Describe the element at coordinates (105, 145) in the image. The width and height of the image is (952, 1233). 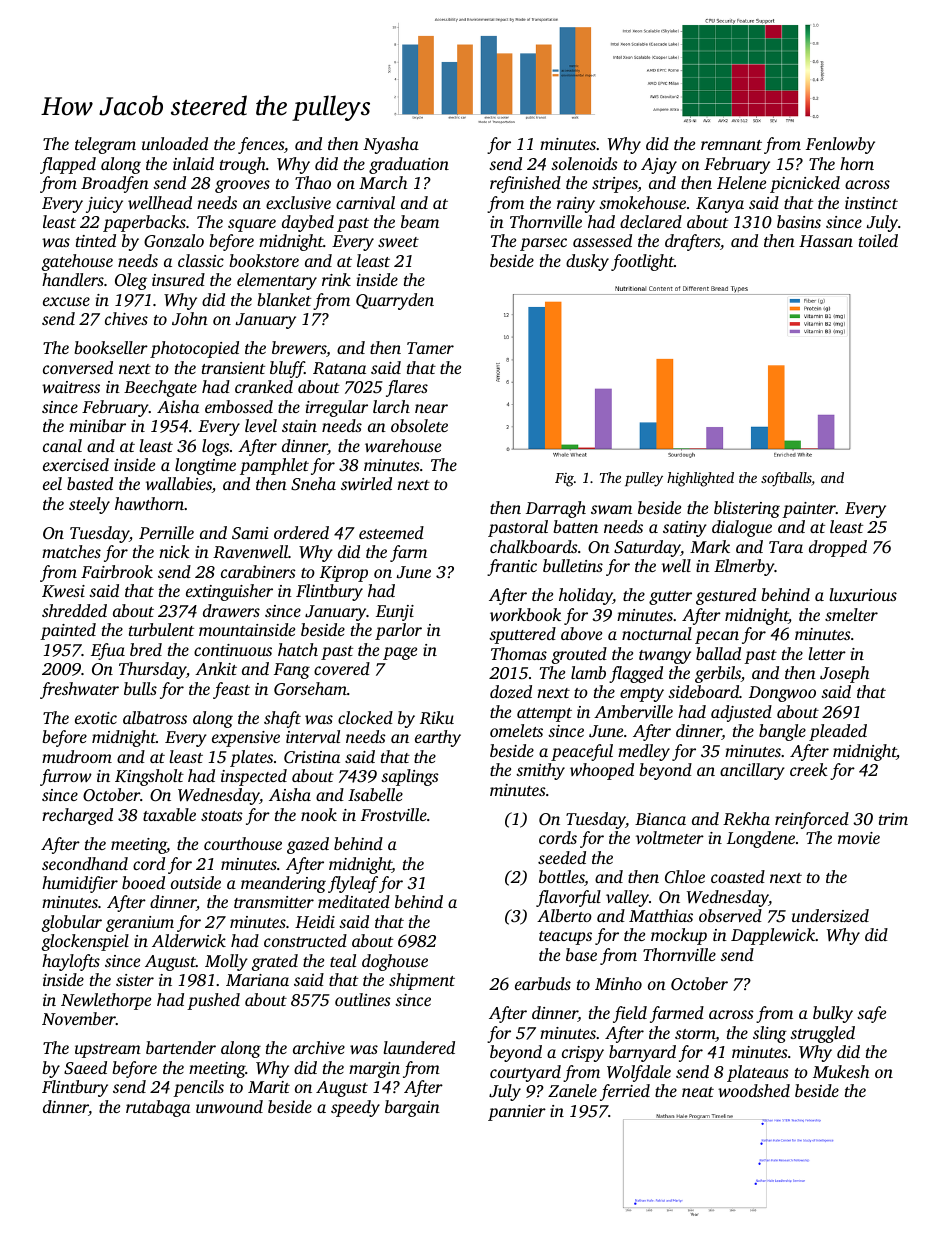
I see `telegram` at that location.
